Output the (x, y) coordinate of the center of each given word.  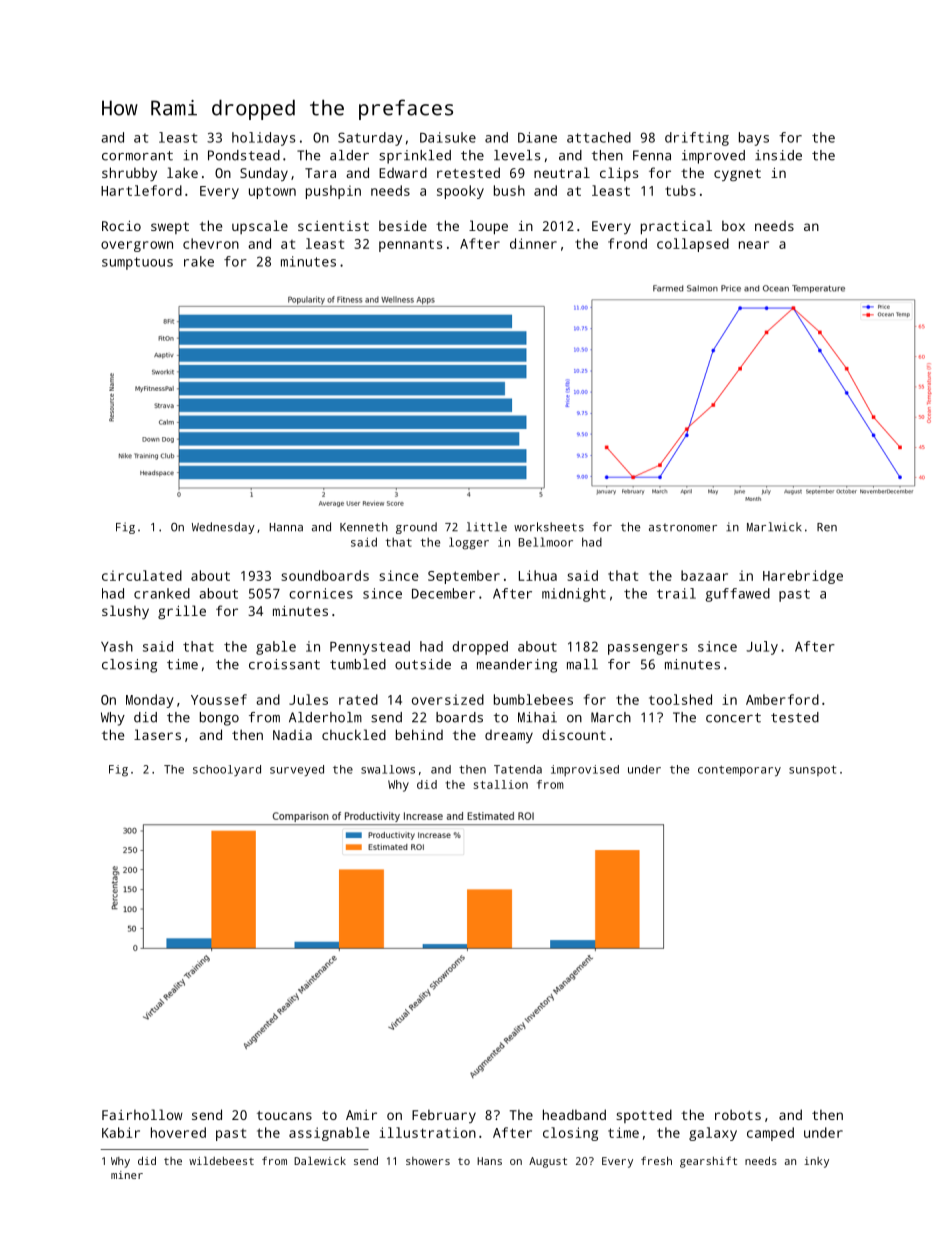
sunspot (813, 770)
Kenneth (364, 527)
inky (816, 1162)
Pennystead (370, 648)
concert (733, 718)
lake (182, 172)
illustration (427, 1132)
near (754, 245)
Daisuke (448, 137)
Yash (117, 646)
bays (754, 139)
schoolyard (227, 771)
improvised (585, 770)
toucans (284, 1115)
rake (199, 261)
